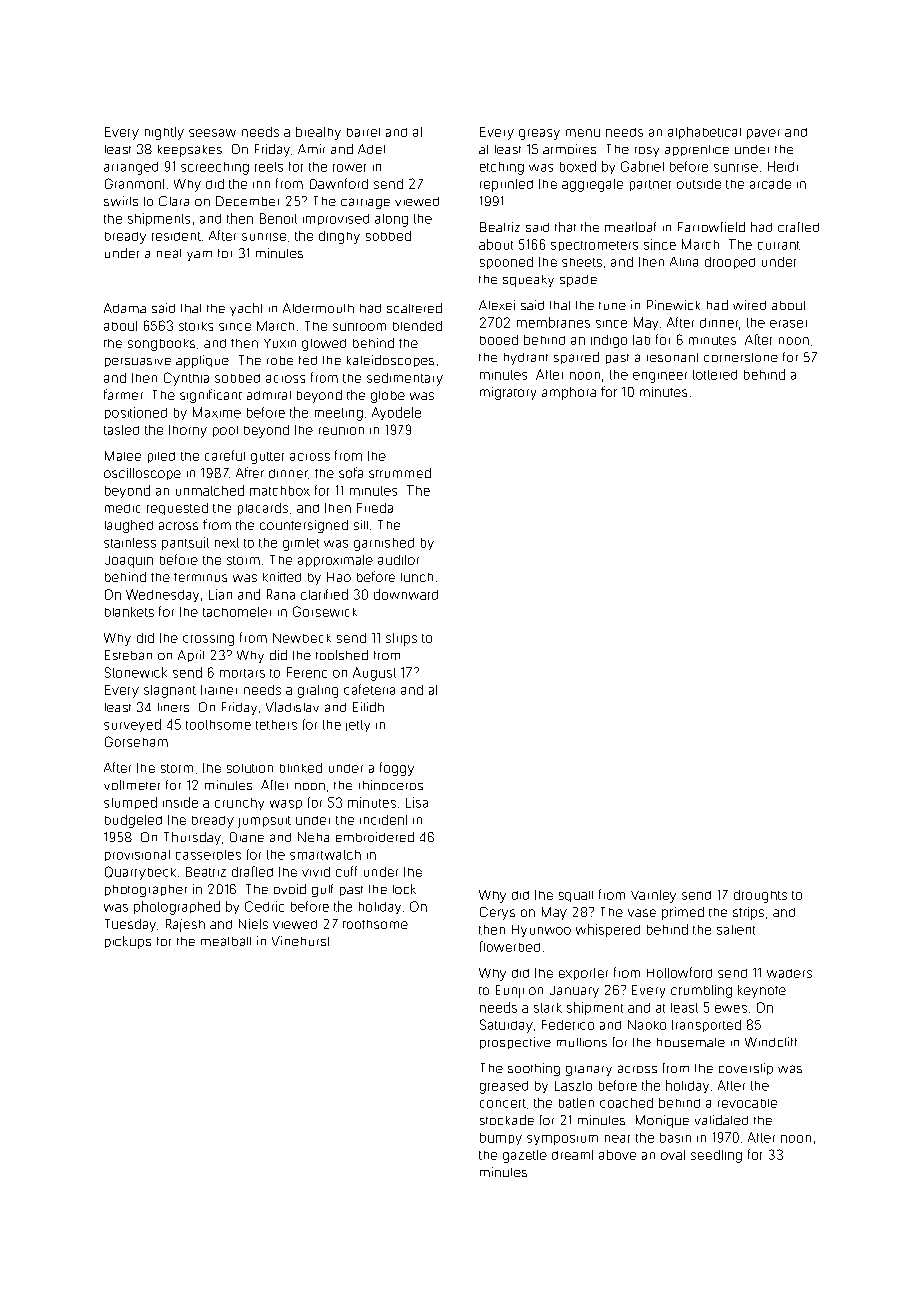  What do you see at coordinates (503, 1103) in the screenshot?
I see `concert` at bounding box center [503, 1103].
